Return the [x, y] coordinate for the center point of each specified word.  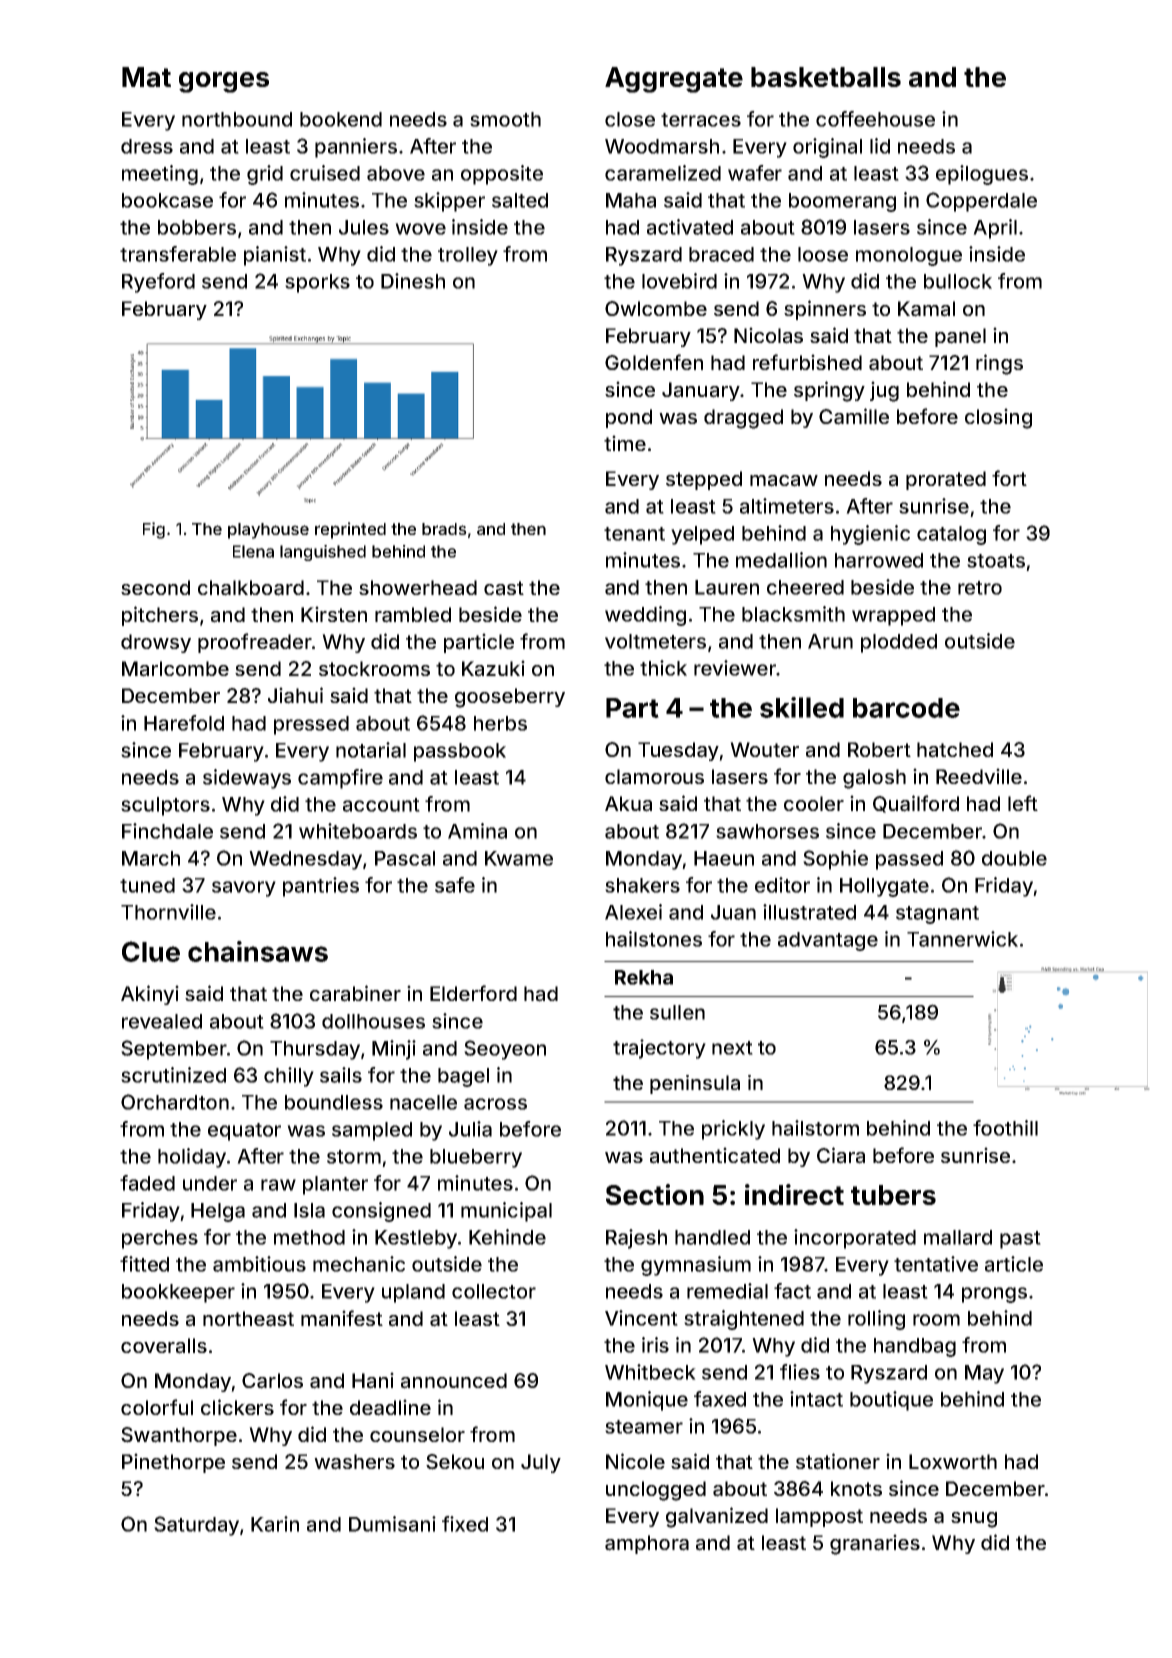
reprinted [350, 530]
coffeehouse [875, 119]
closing [998, 418]
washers [354, 1462]
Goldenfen [654, 362]
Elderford [473, 993]
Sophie [835, 860]
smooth [505, 119]
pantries [321, 887]
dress [147, 146]
